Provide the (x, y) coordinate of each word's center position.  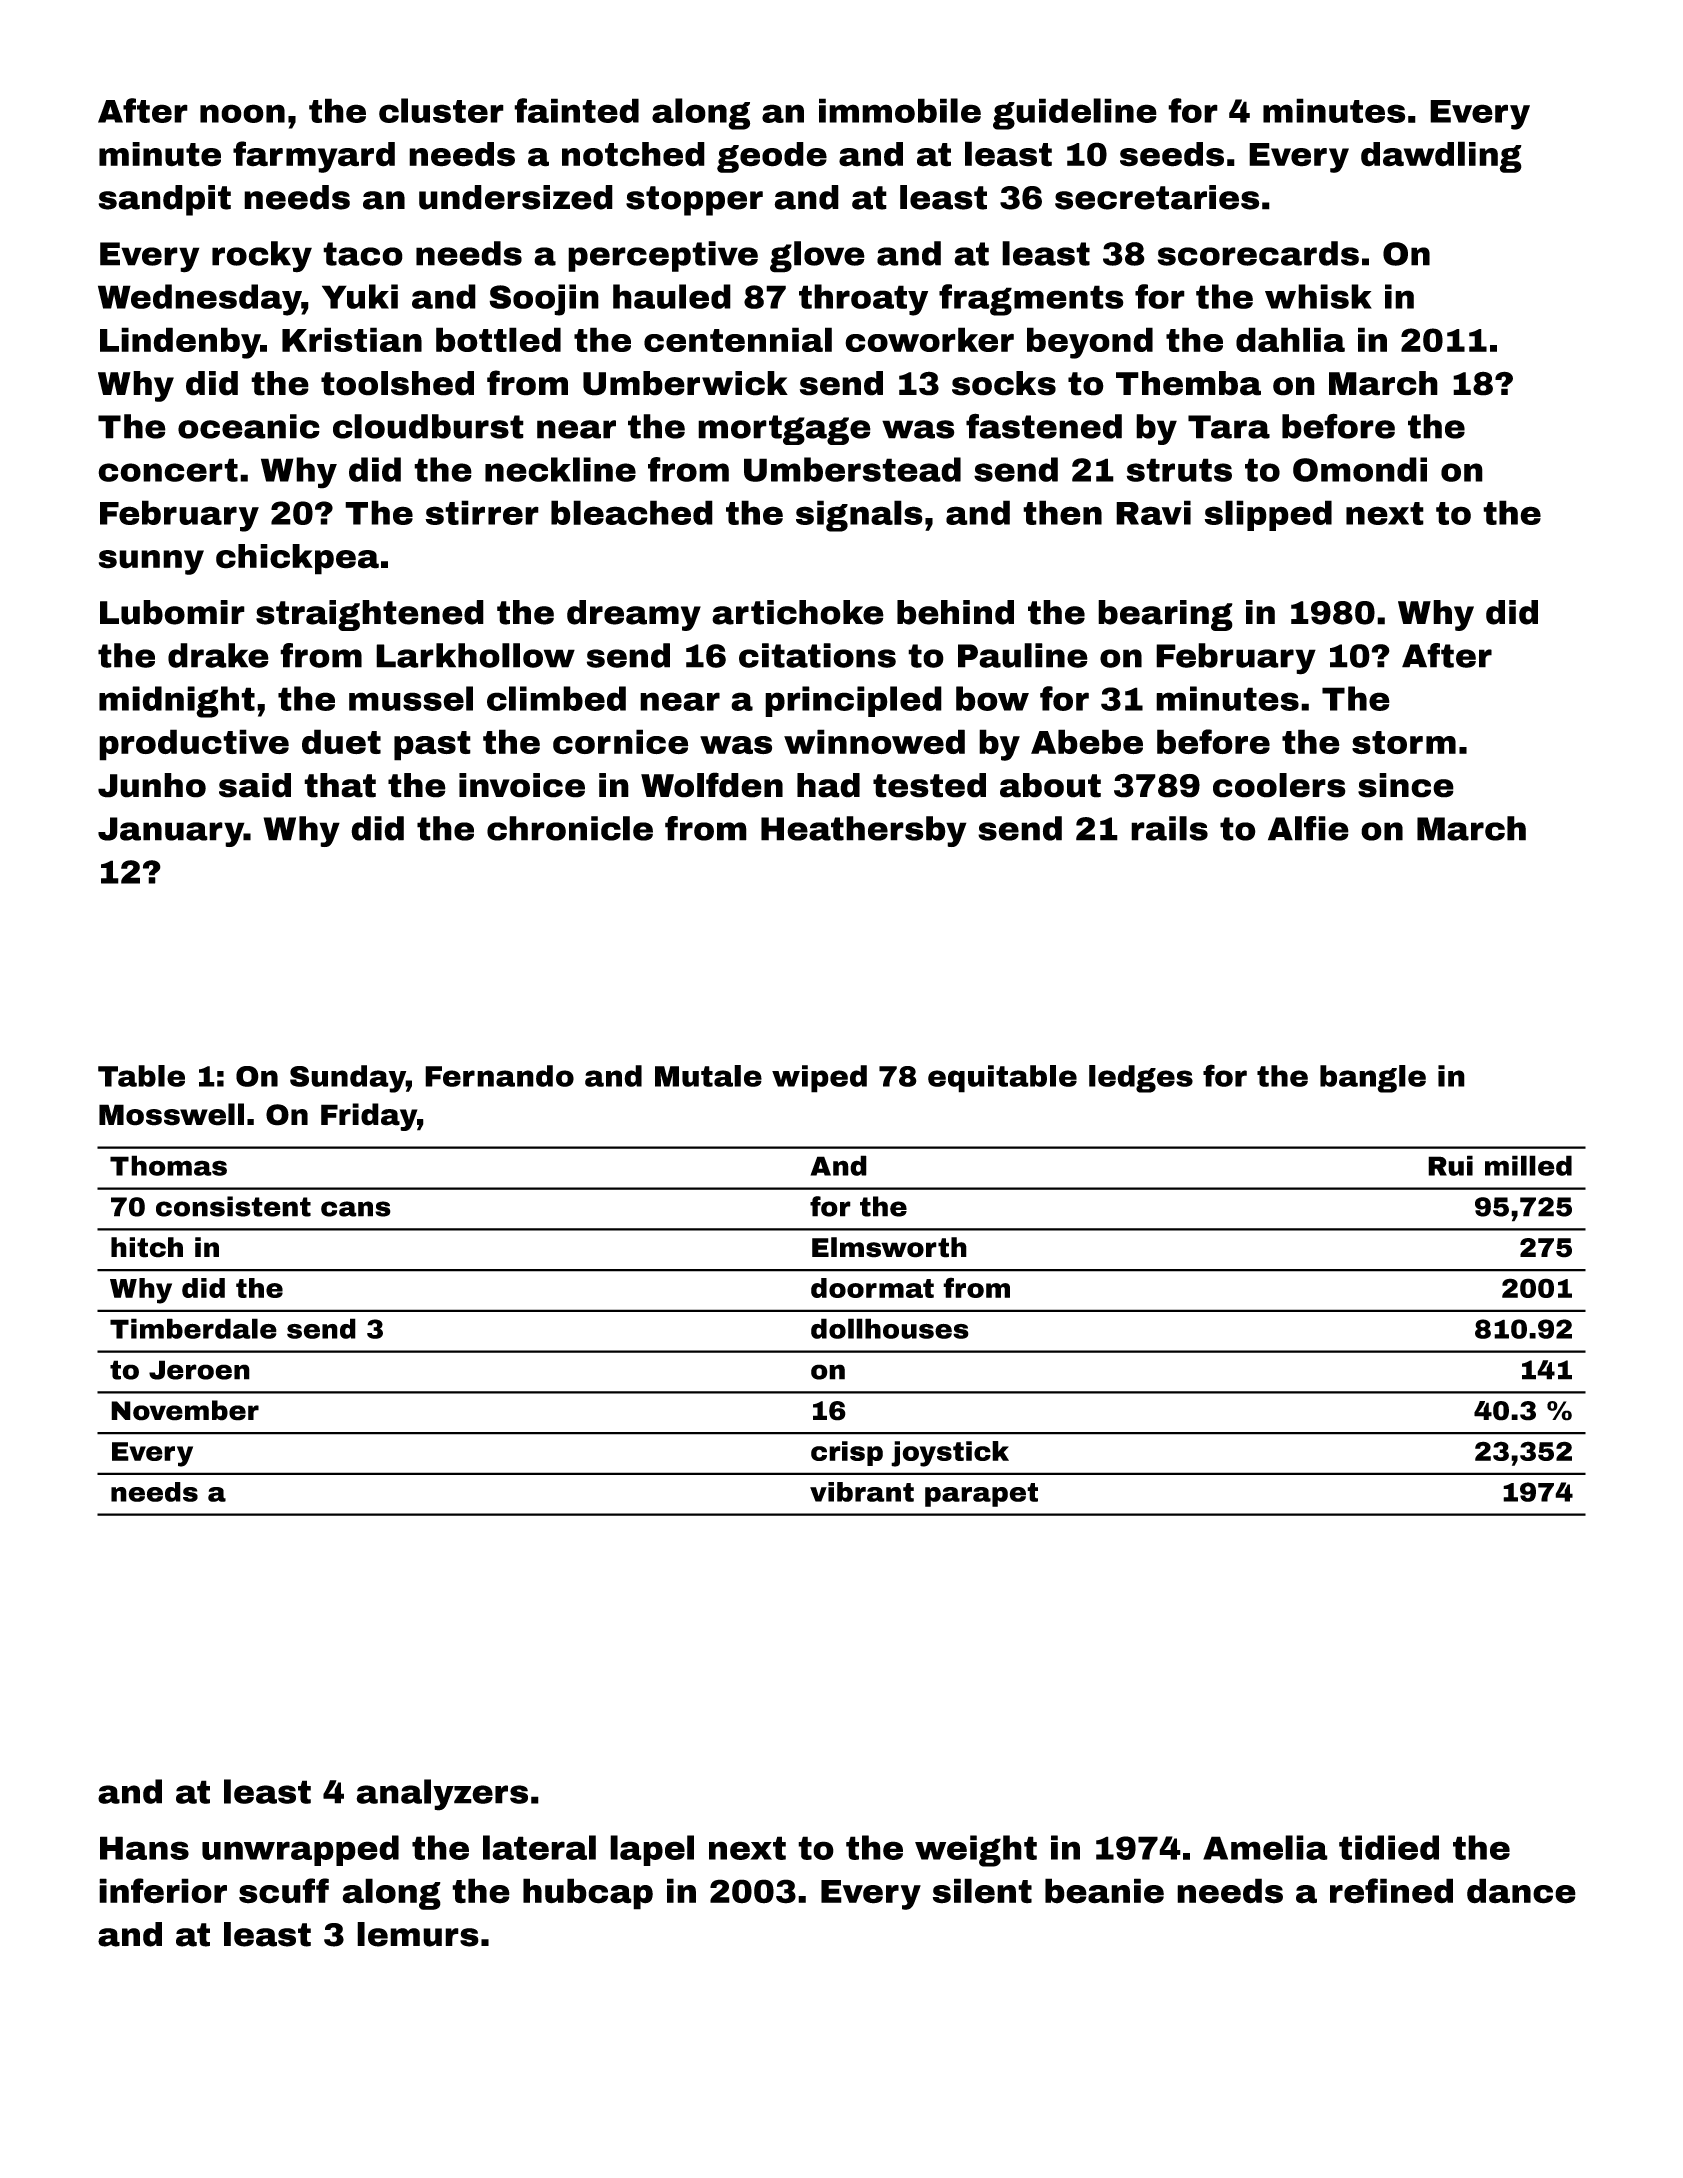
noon (242, 113)
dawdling (1441, 157)
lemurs (418, 1934)
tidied (1389, 1847)
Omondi (1360, 469)
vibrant (862, 1492)
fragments (1031, 300)
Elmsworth (889, 1247)
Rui (1450, 1165)
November (185, 1410)
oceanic (249, 426)
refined (1391, 1891)
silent (982, 1891)
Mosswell (171, 1114)
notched (633, 154)
